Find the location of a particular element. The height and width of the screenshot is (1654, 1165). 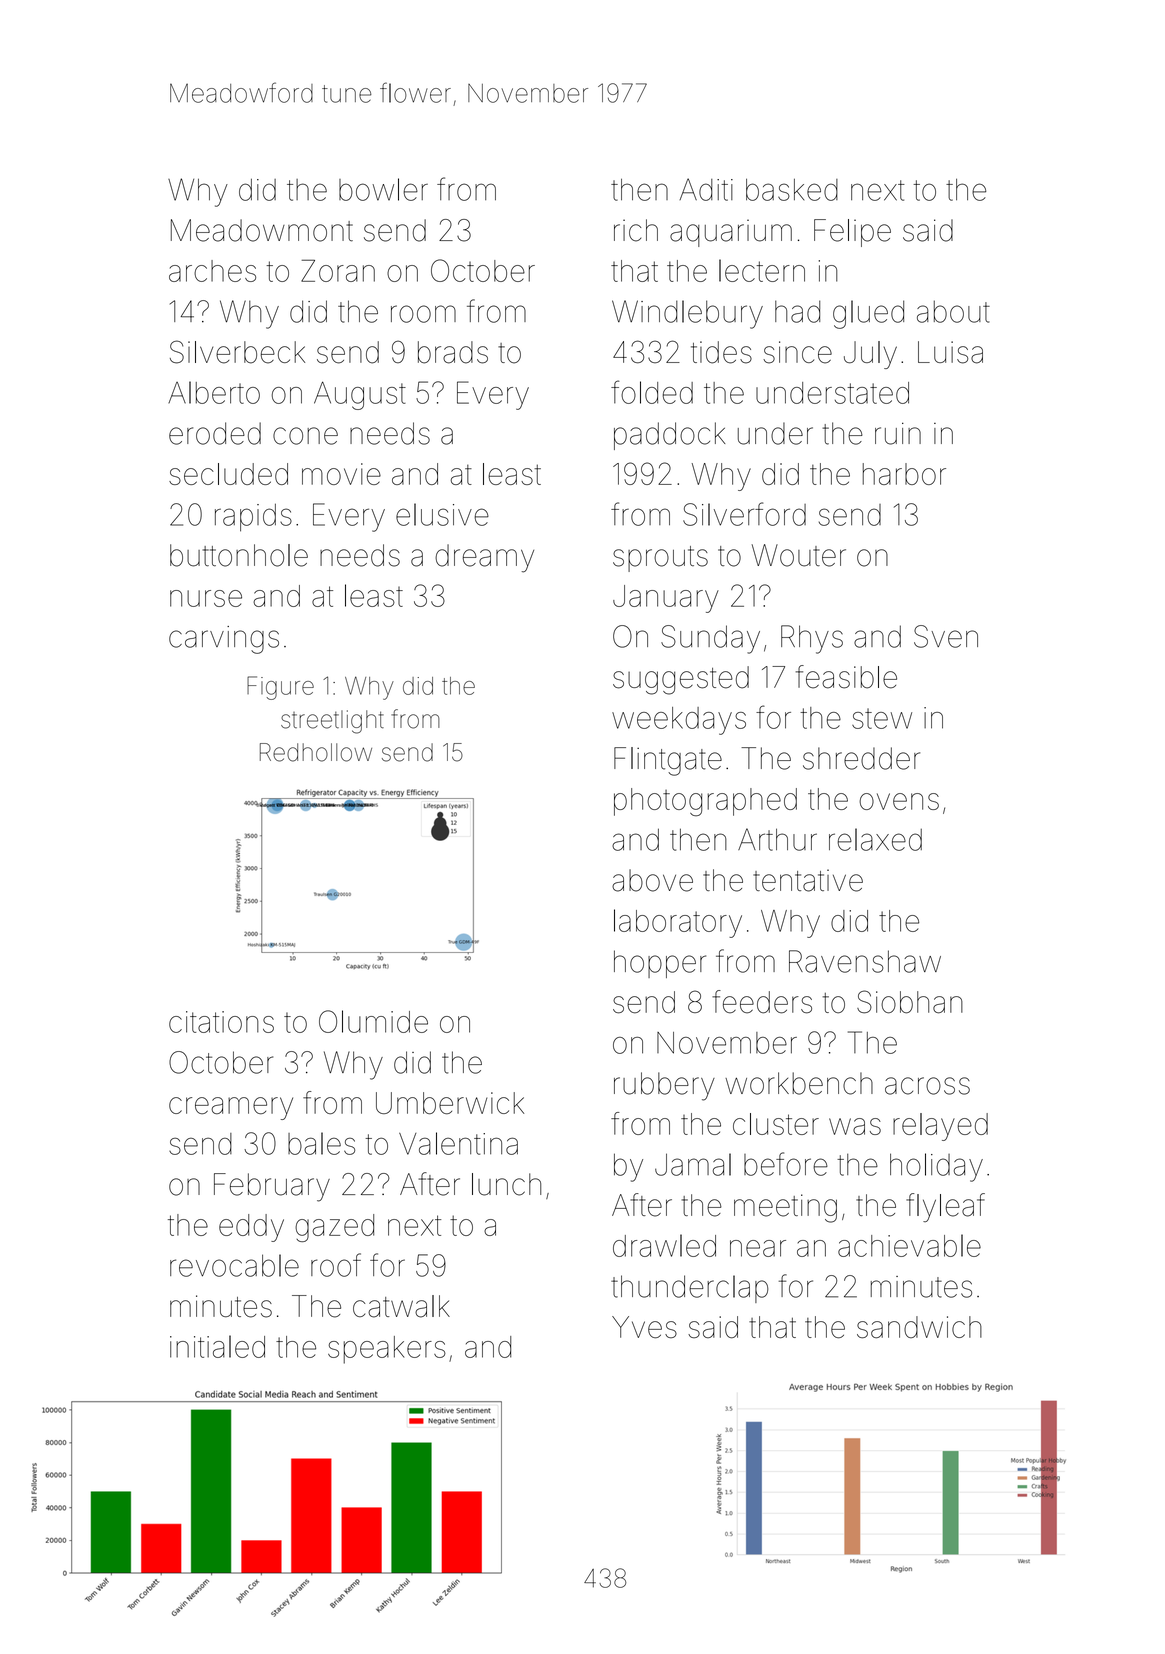

revocable is located at coordinates (234, 1265).
